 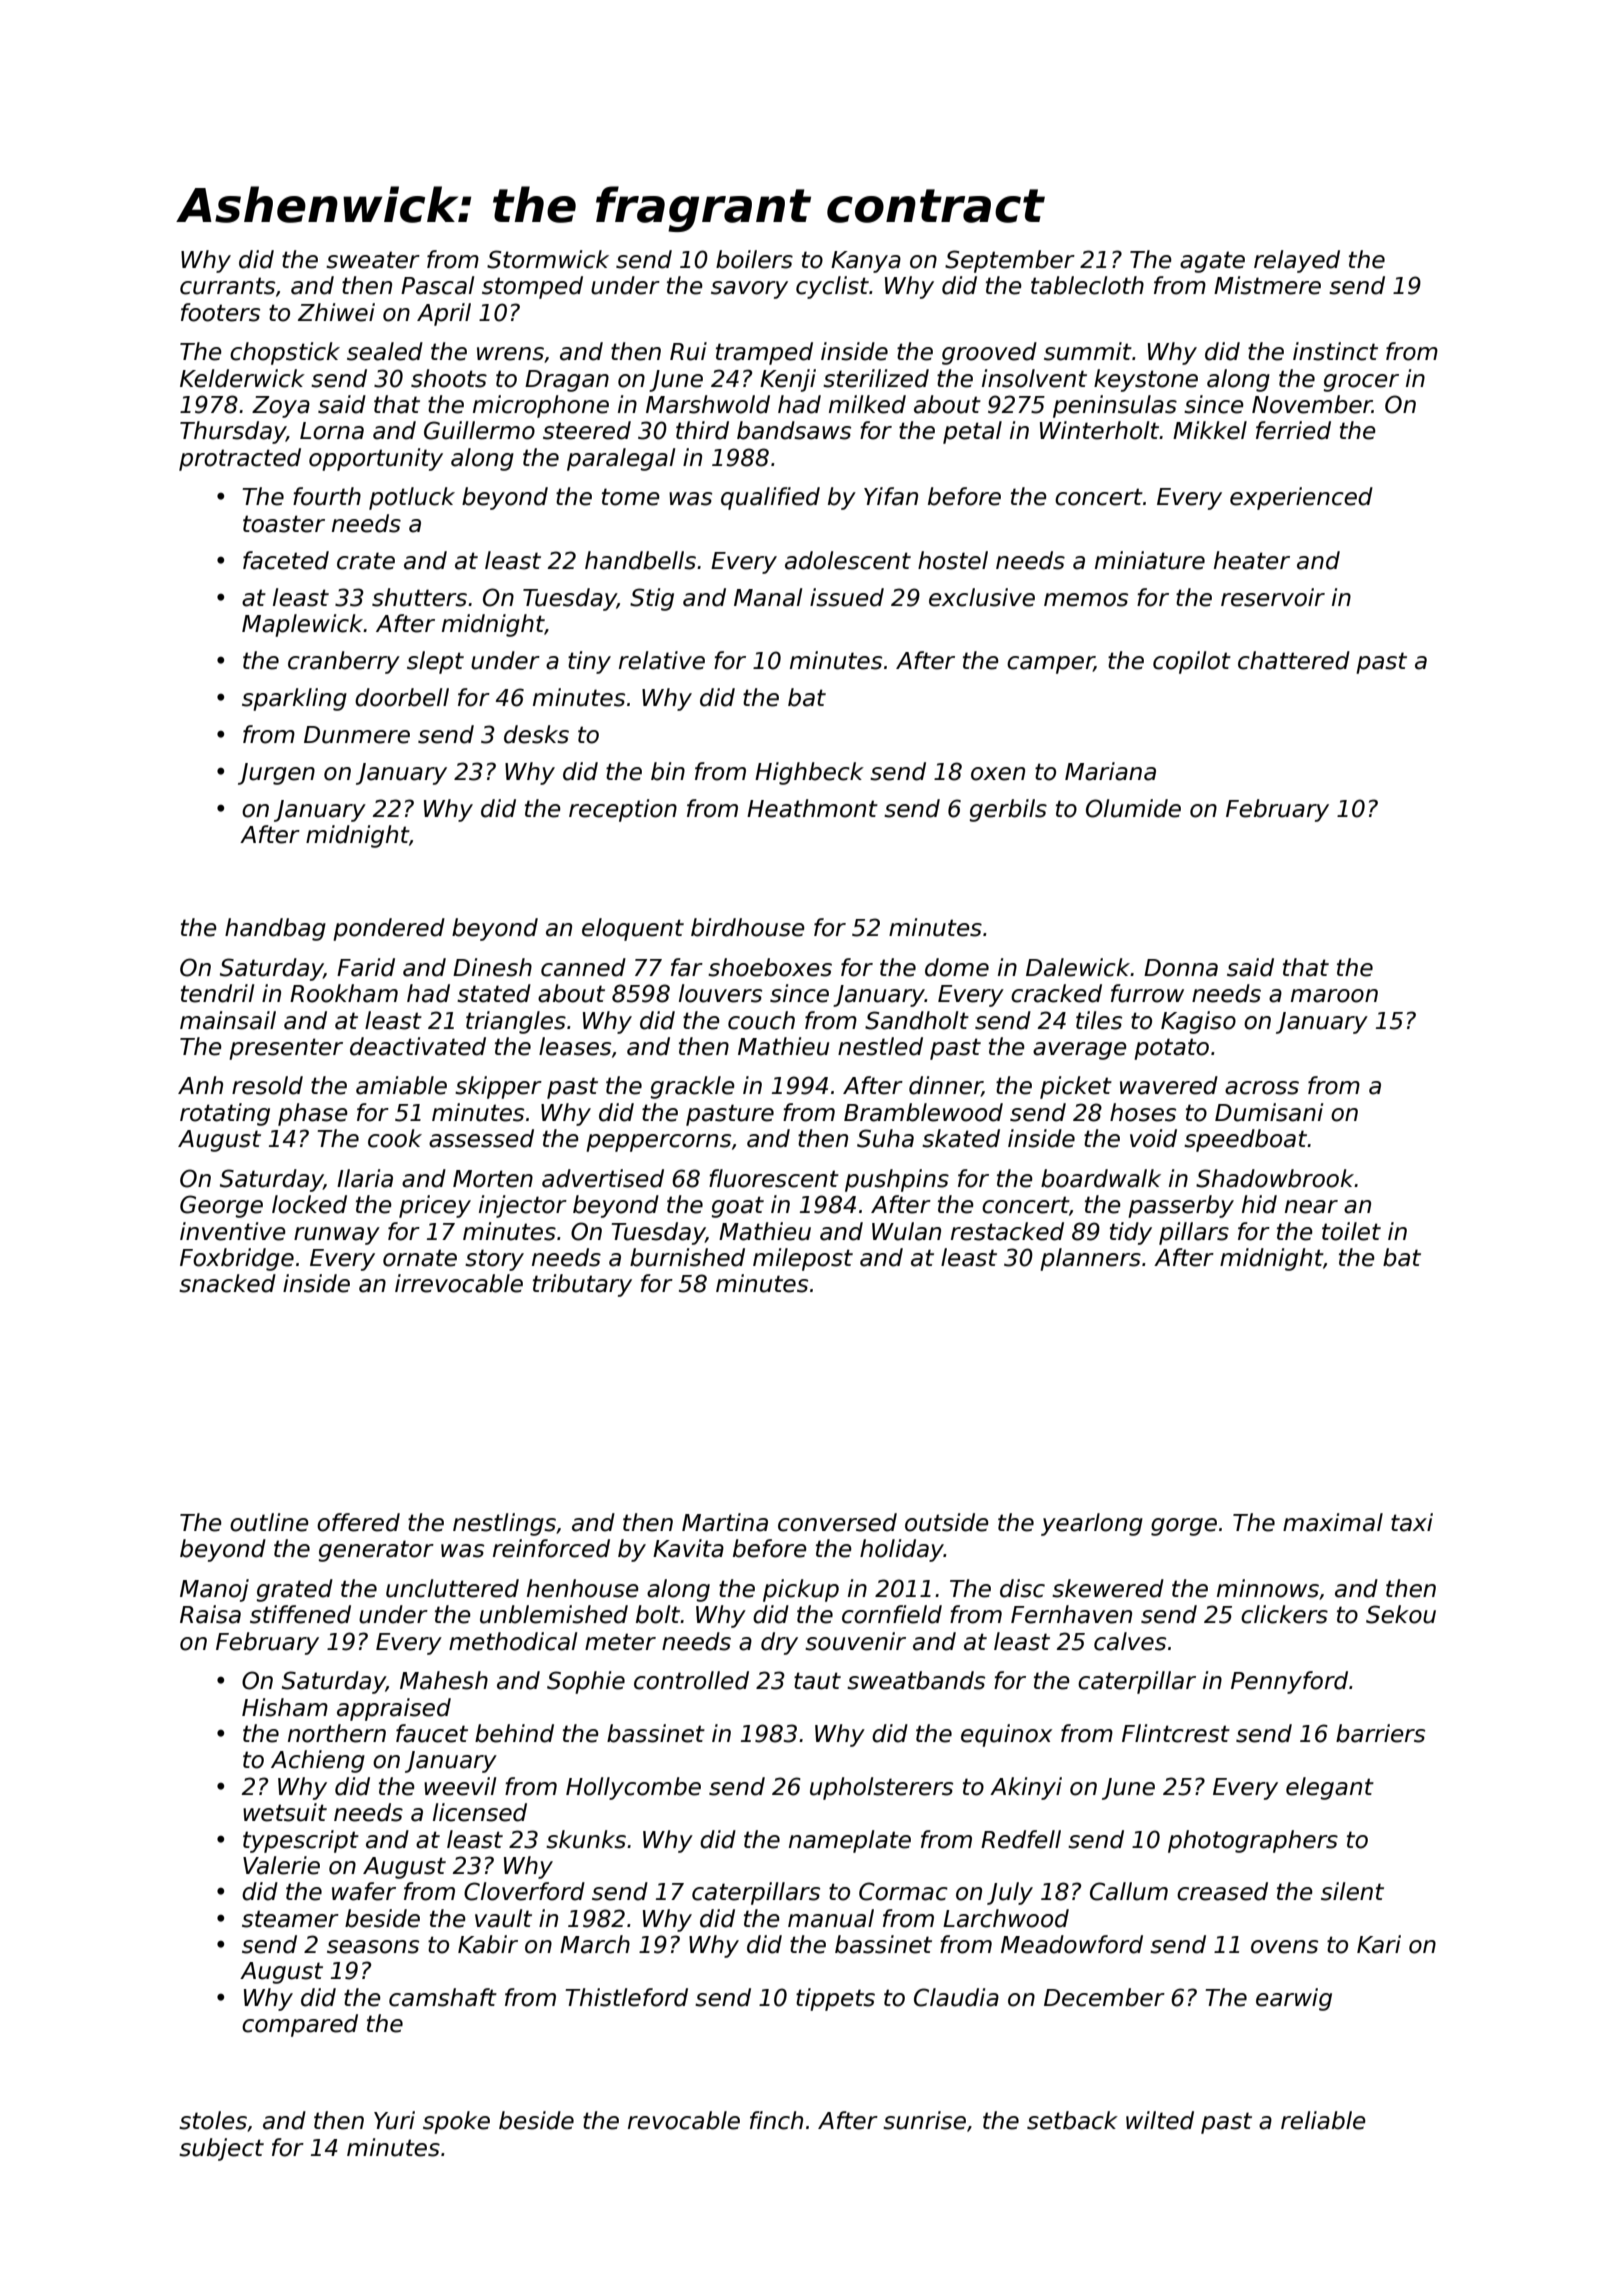 What do you see at coordinates (1006, 1918) in the document?
I see `Larchwood` at bounding box center [1006, 1918].
